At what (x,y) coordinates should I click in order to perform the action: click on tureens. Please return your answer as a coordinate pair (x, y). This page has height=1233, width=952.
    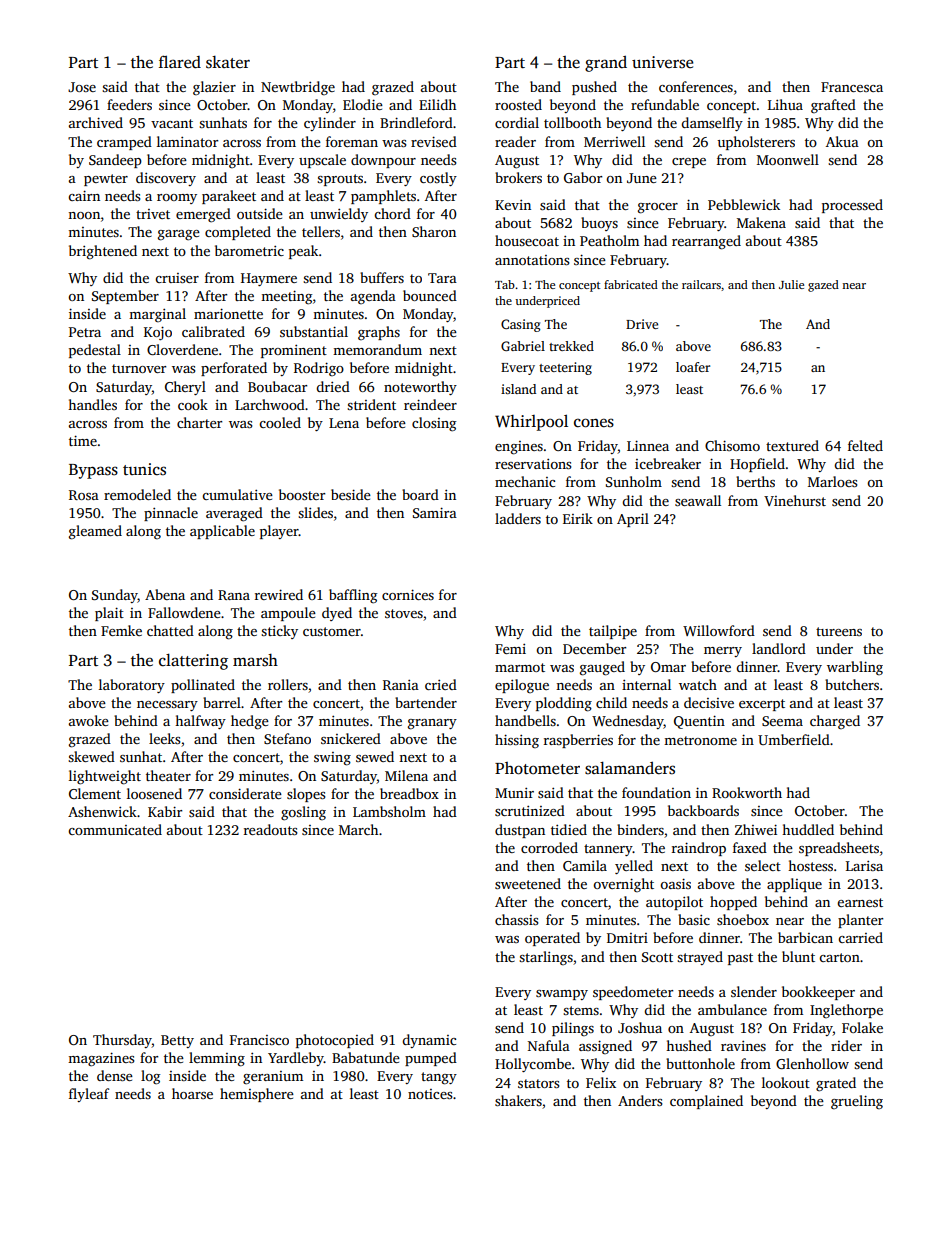
    Looking at the image, I should click on (839, 631).
